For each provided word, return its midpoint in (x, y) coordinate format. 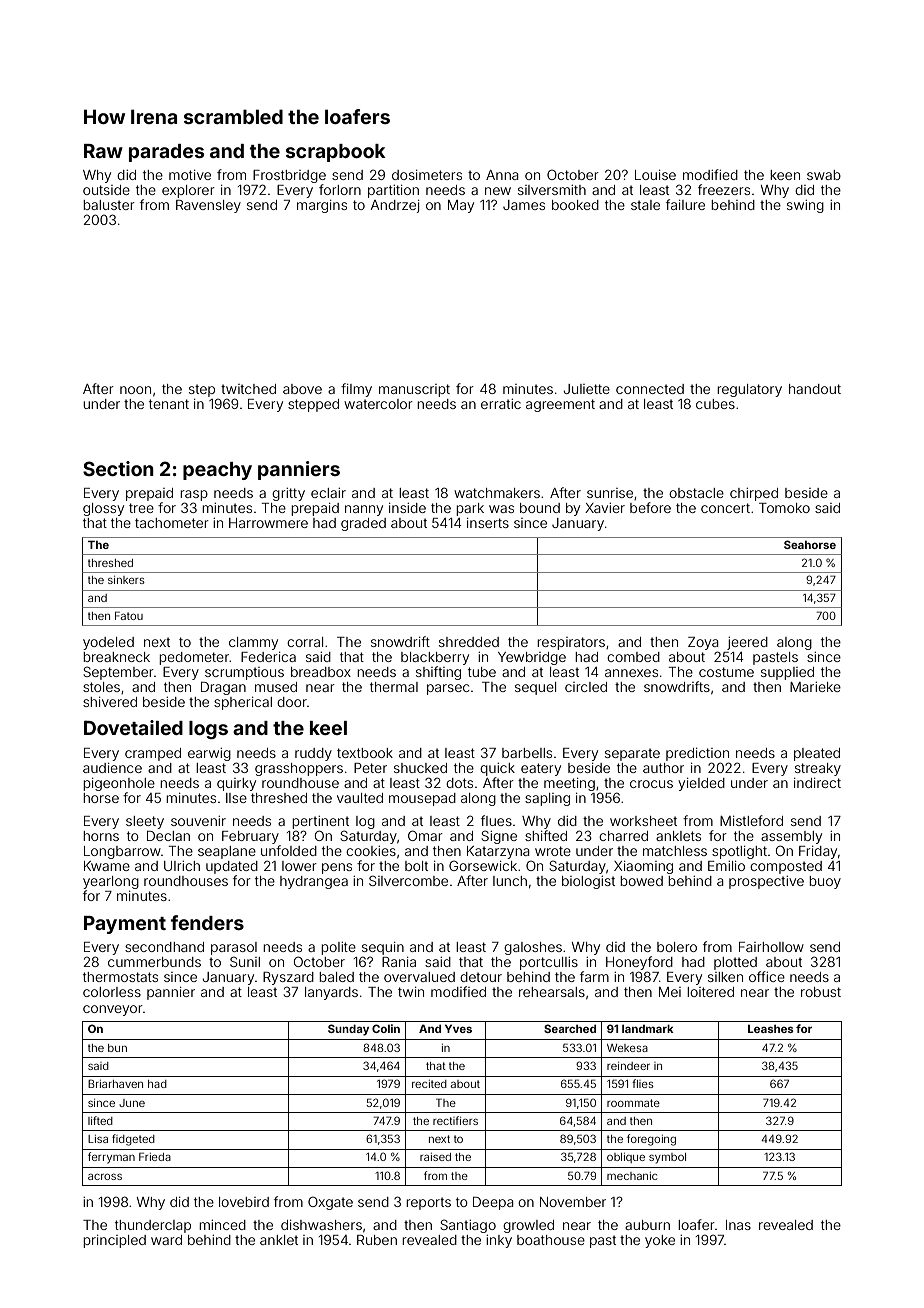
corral (305, 642)
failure (685, 204)
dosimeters (427, 175)
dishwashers (321, 1225)
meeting (569, 784)
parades (166, 153)
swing (805, 206)
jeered (747, 643)
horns (101, 836)
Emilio (726, 866)
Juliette (586, 389)
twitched (248, 389)
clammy (253, 643)
